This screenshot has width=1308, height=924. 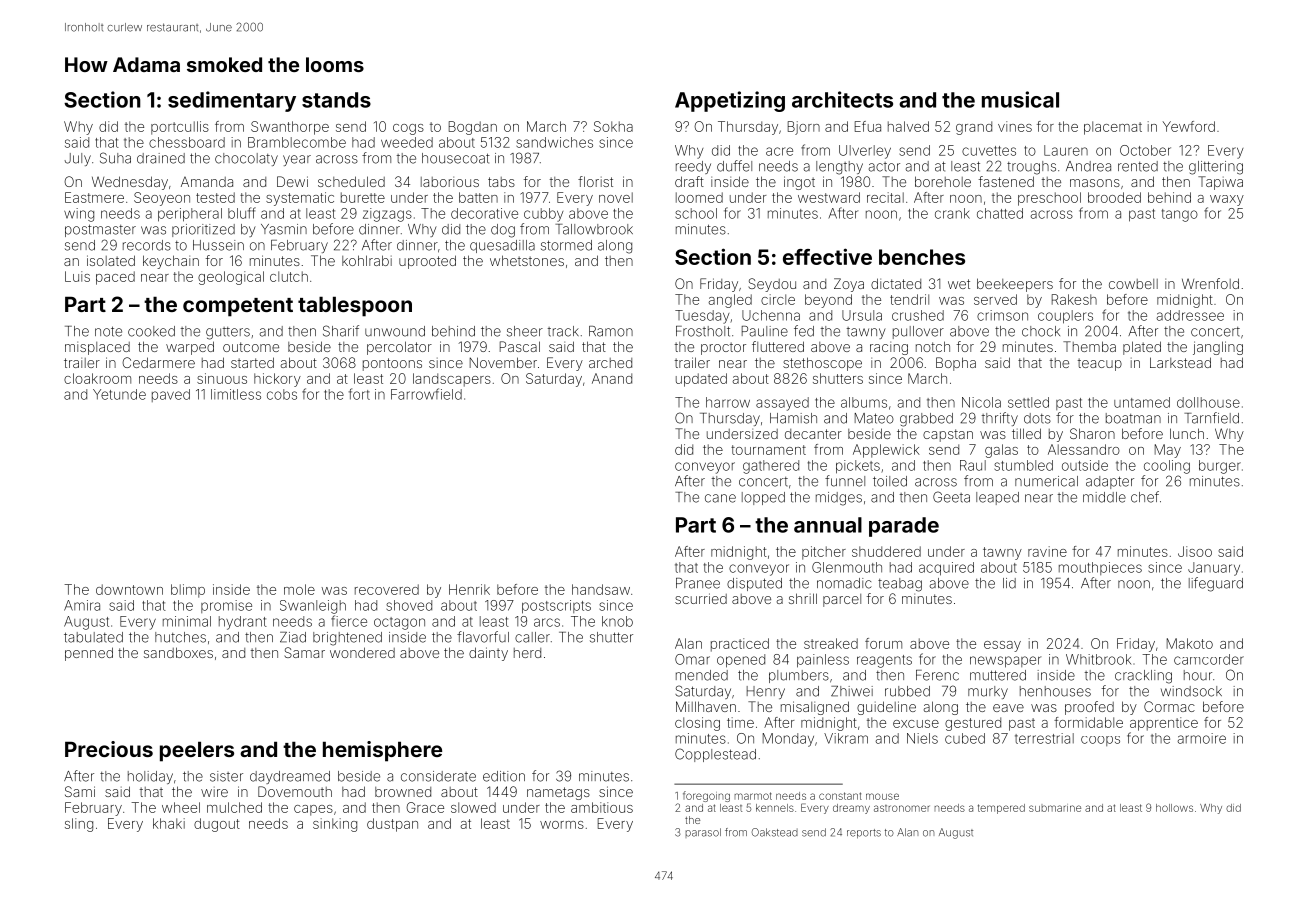 I want to click on musical, so click(x=1020, y=99).
